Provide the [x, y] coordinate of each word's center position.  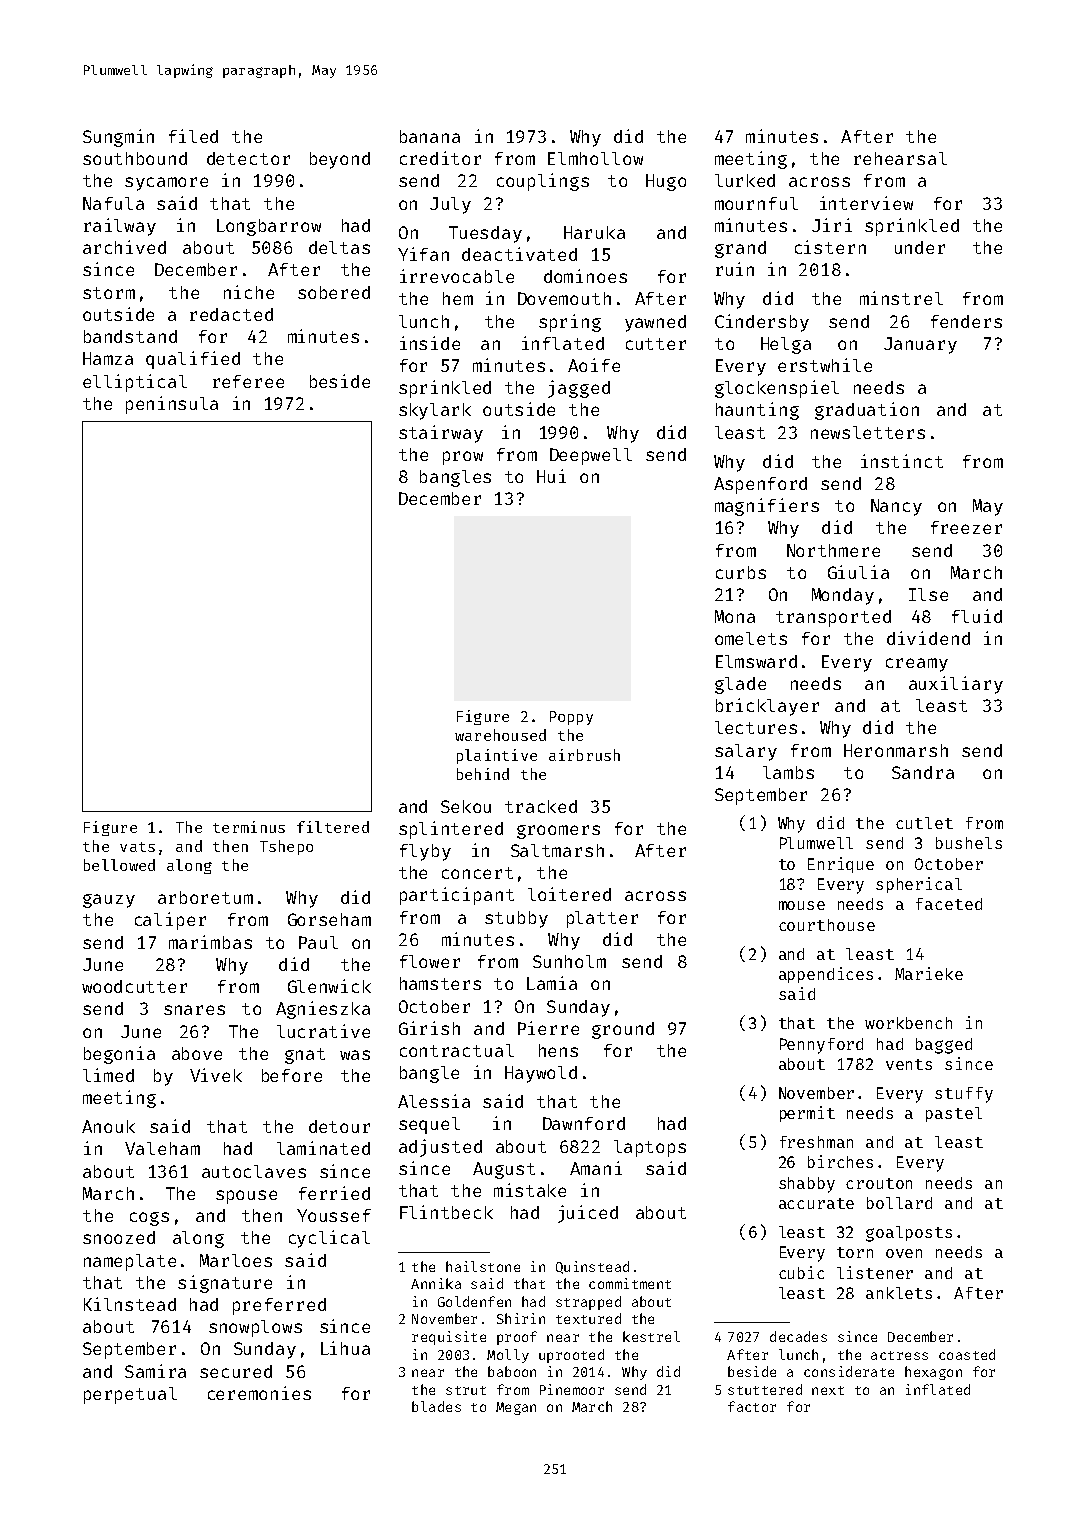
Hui [551, 476]
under [920, 247]
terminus [249, 827]
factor [752, 1406]
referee [248, 381]
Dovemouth [564, 298]
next [828, 1390]
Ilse [928, 594]
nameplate [130, 1262]
